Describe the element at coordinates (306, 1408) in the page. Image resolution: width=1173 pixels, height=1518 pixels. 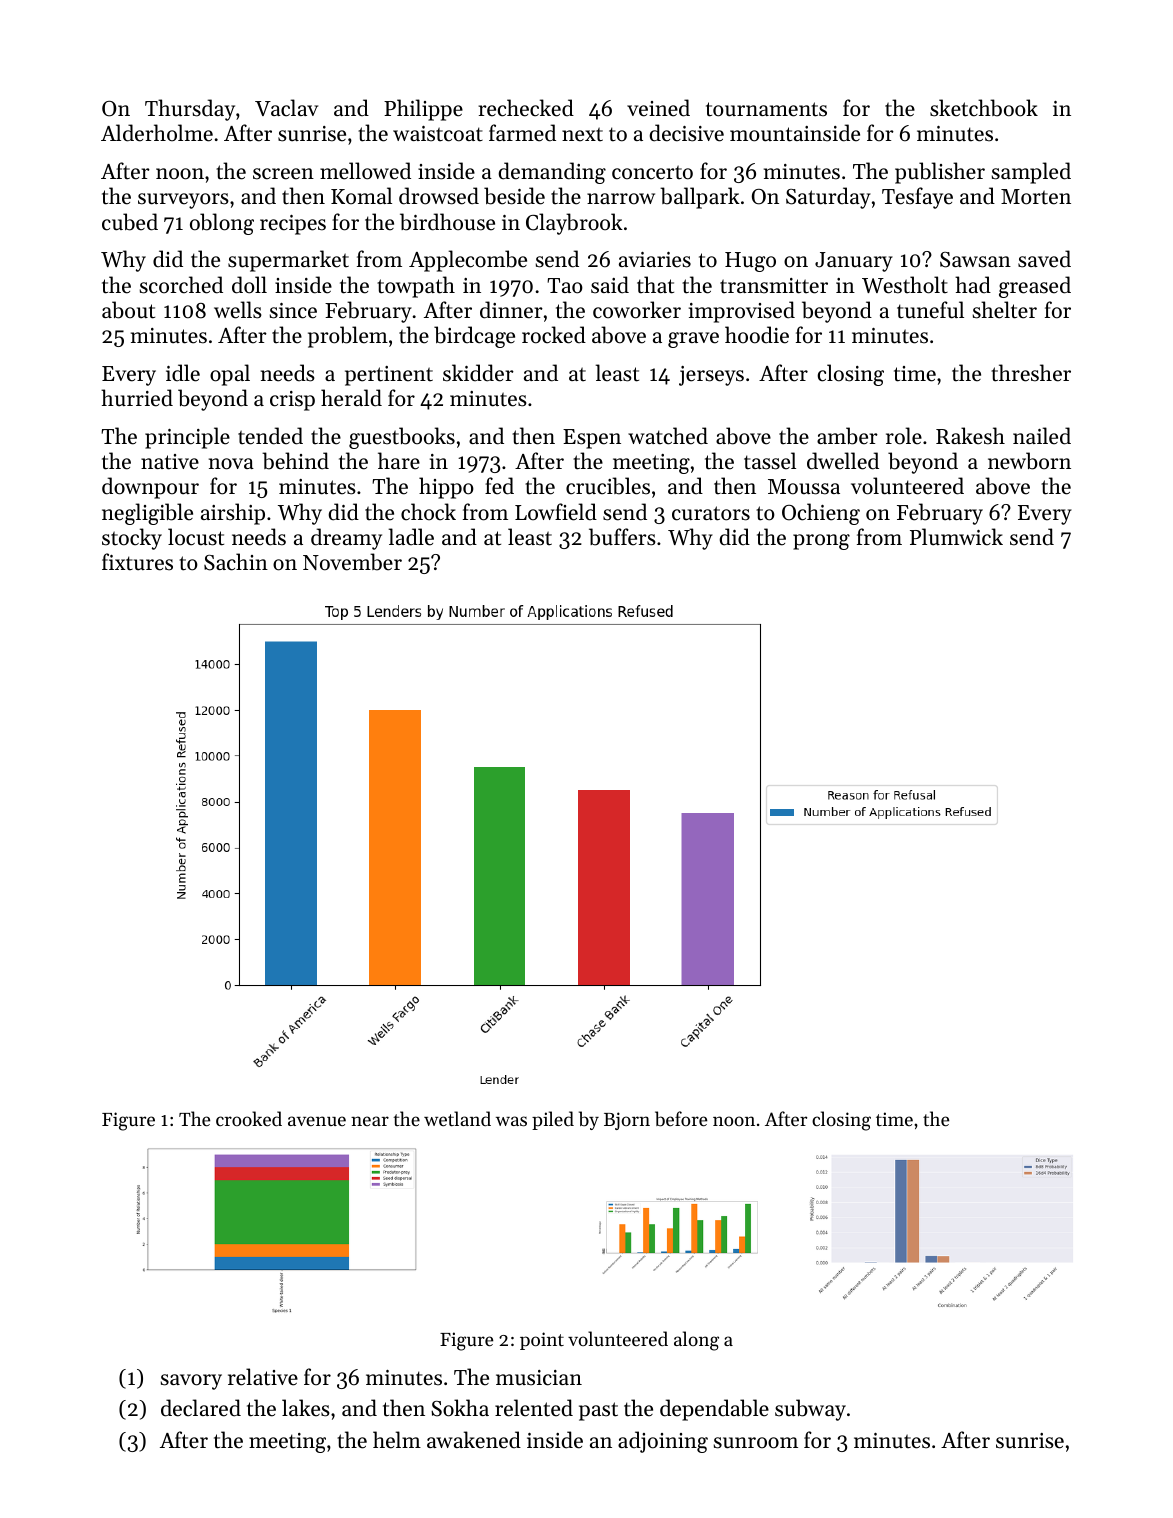
I see `lakes` at that location.
